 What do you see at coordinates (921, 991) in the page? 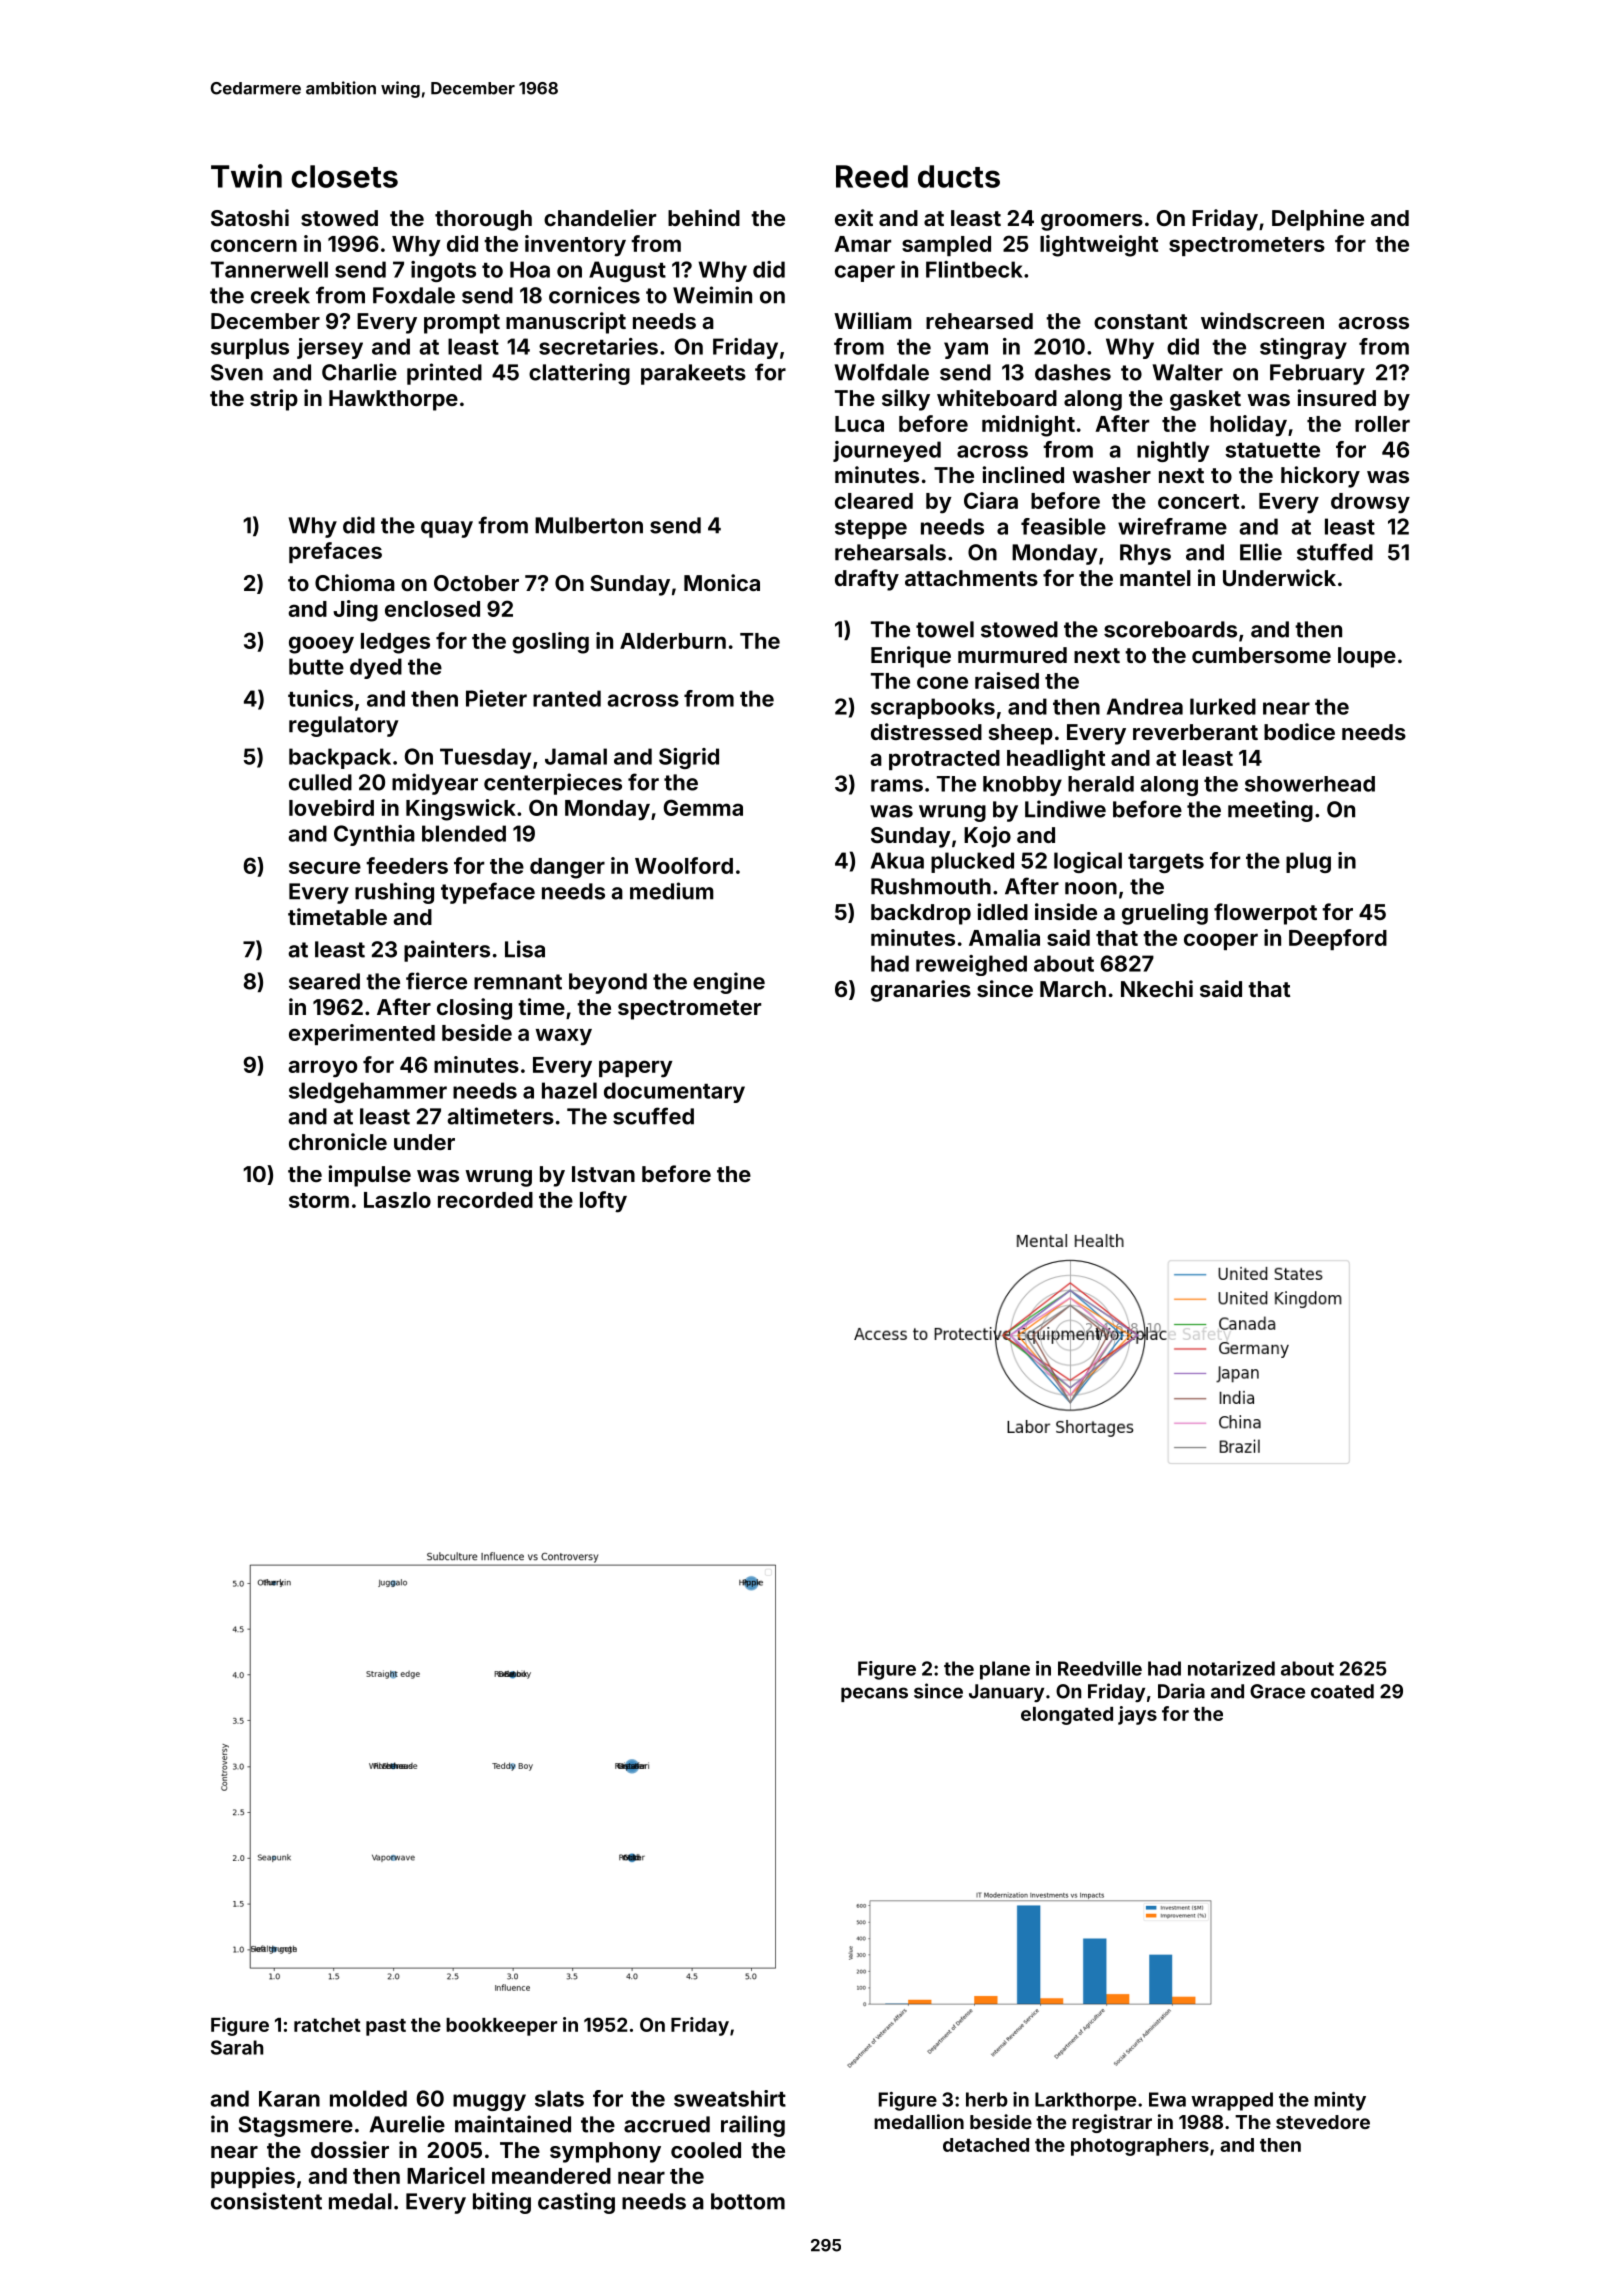
I see `granaries` at bounding box center [921, 991].
